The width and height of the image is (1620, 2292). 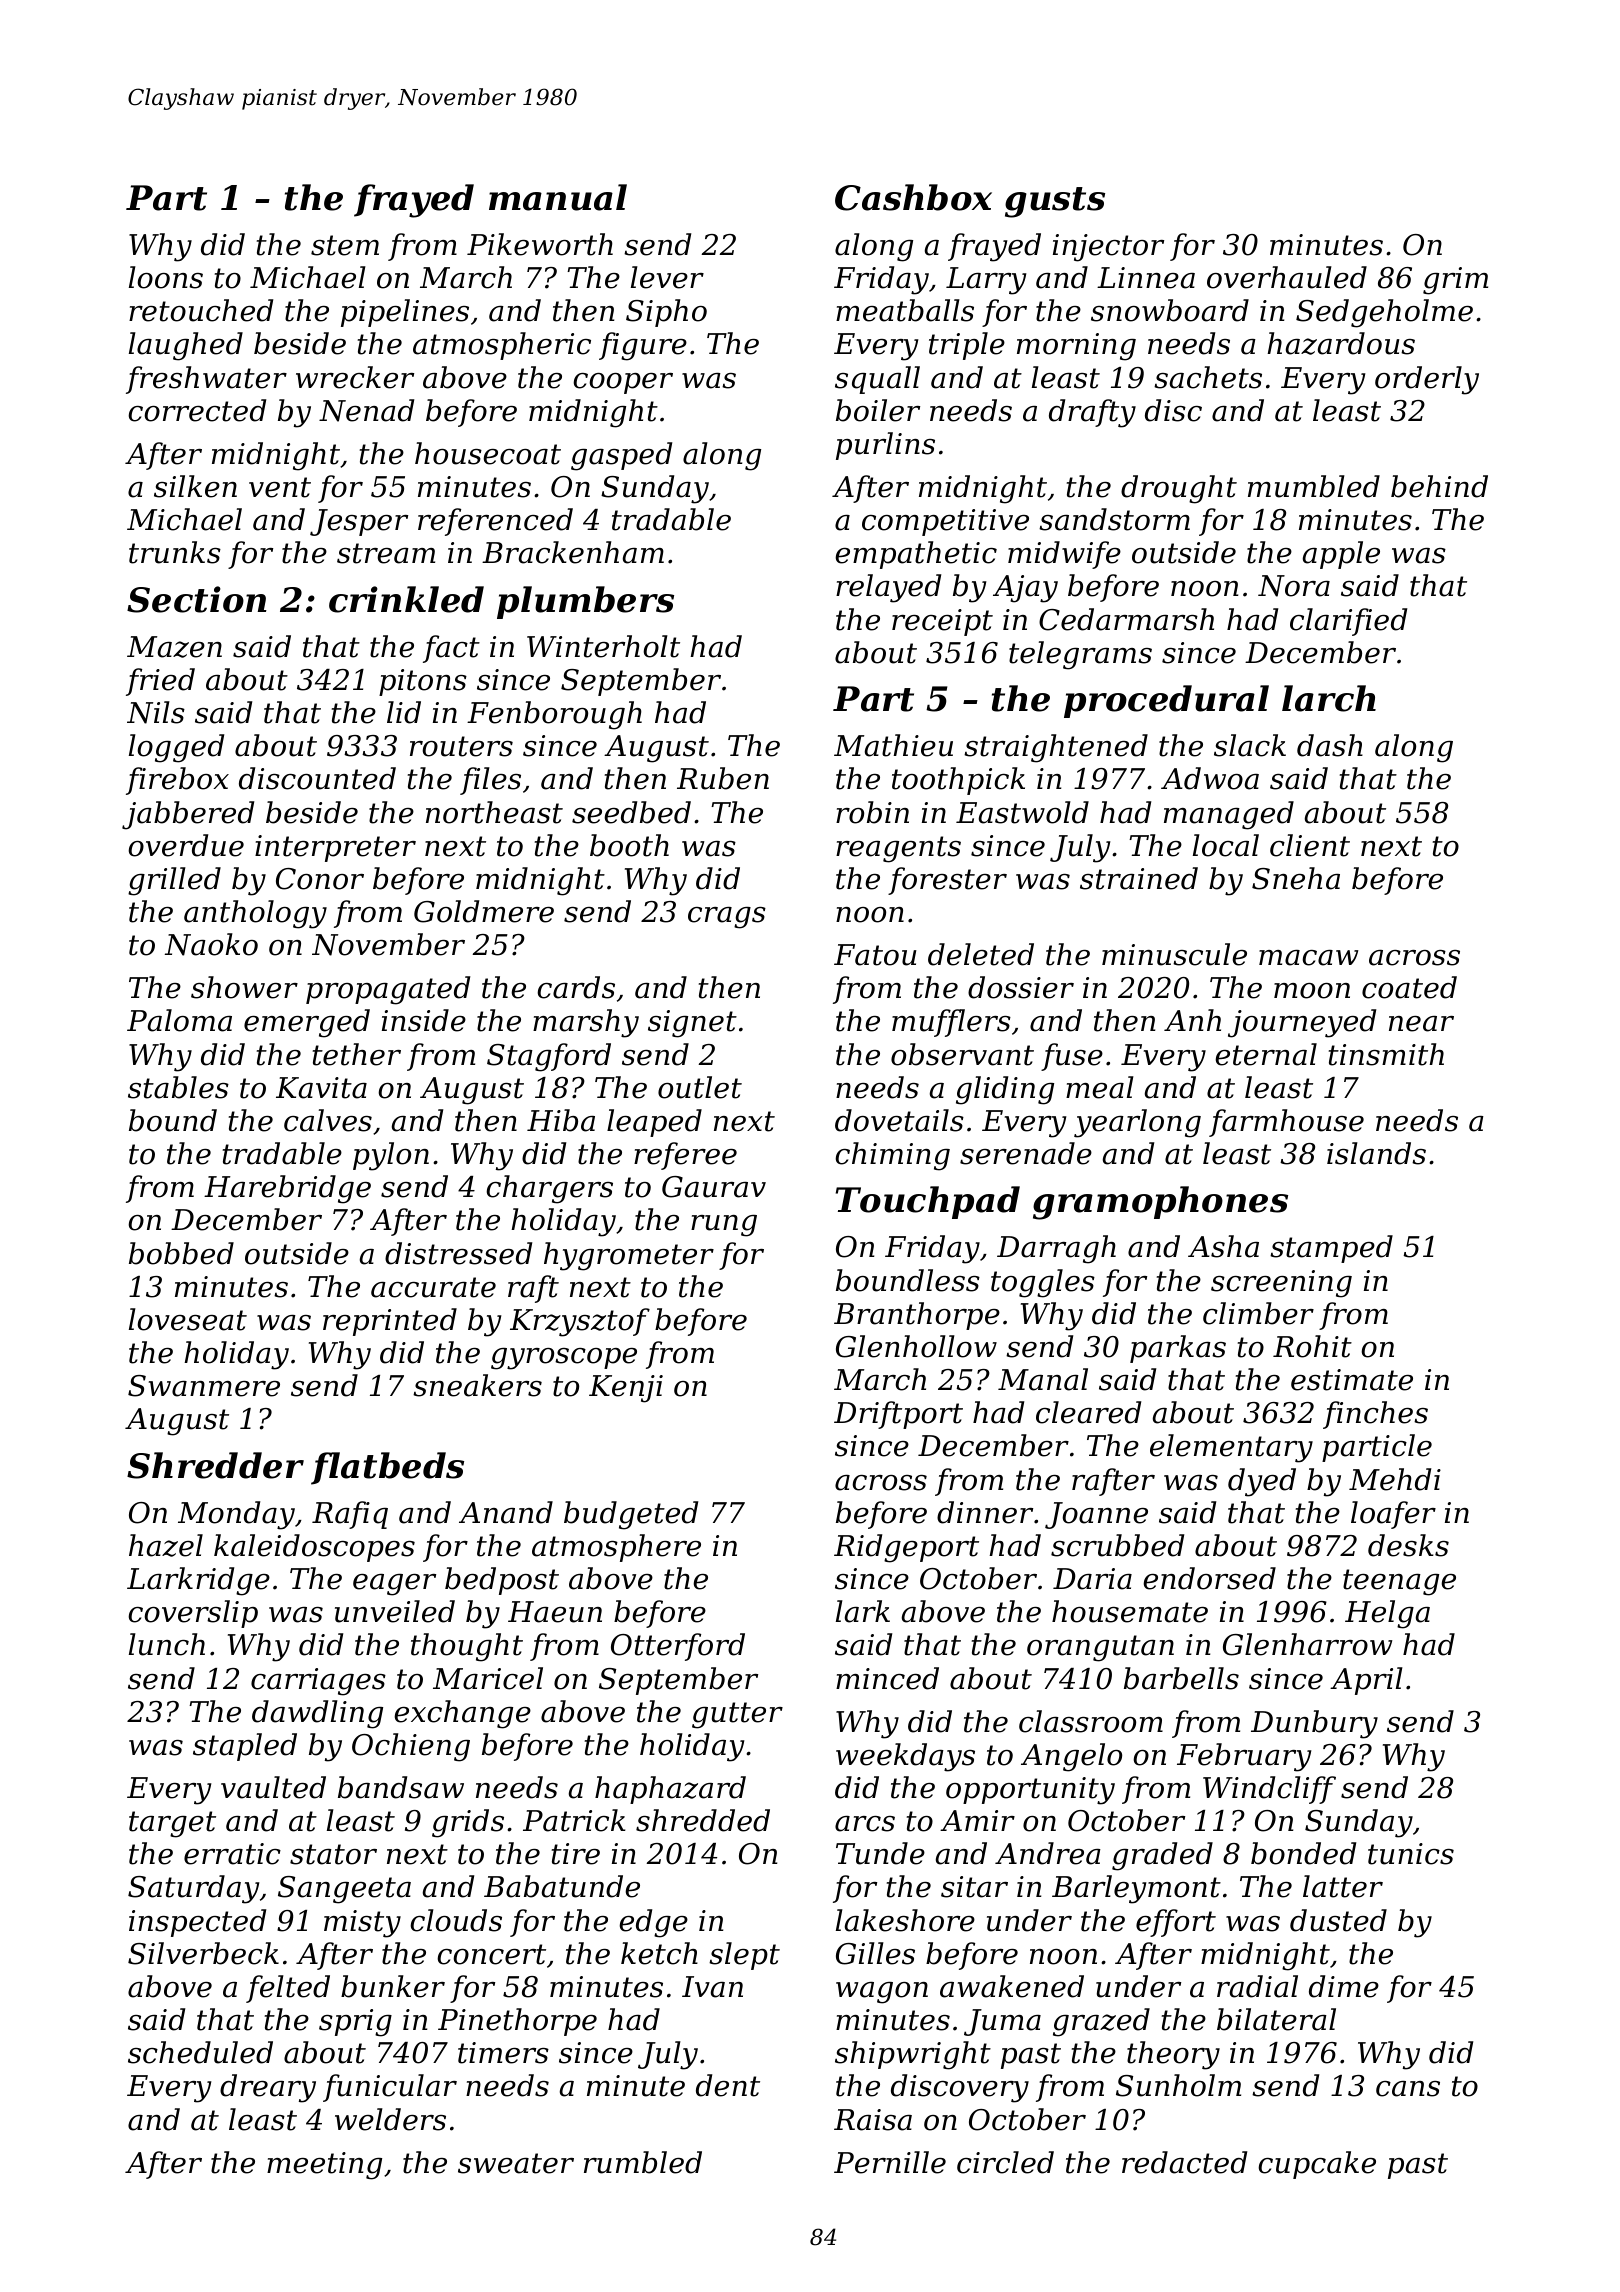 What do you see at coordinates (692, 1024) in the image?
I see `signet` at bounding box center [692, 1024].
